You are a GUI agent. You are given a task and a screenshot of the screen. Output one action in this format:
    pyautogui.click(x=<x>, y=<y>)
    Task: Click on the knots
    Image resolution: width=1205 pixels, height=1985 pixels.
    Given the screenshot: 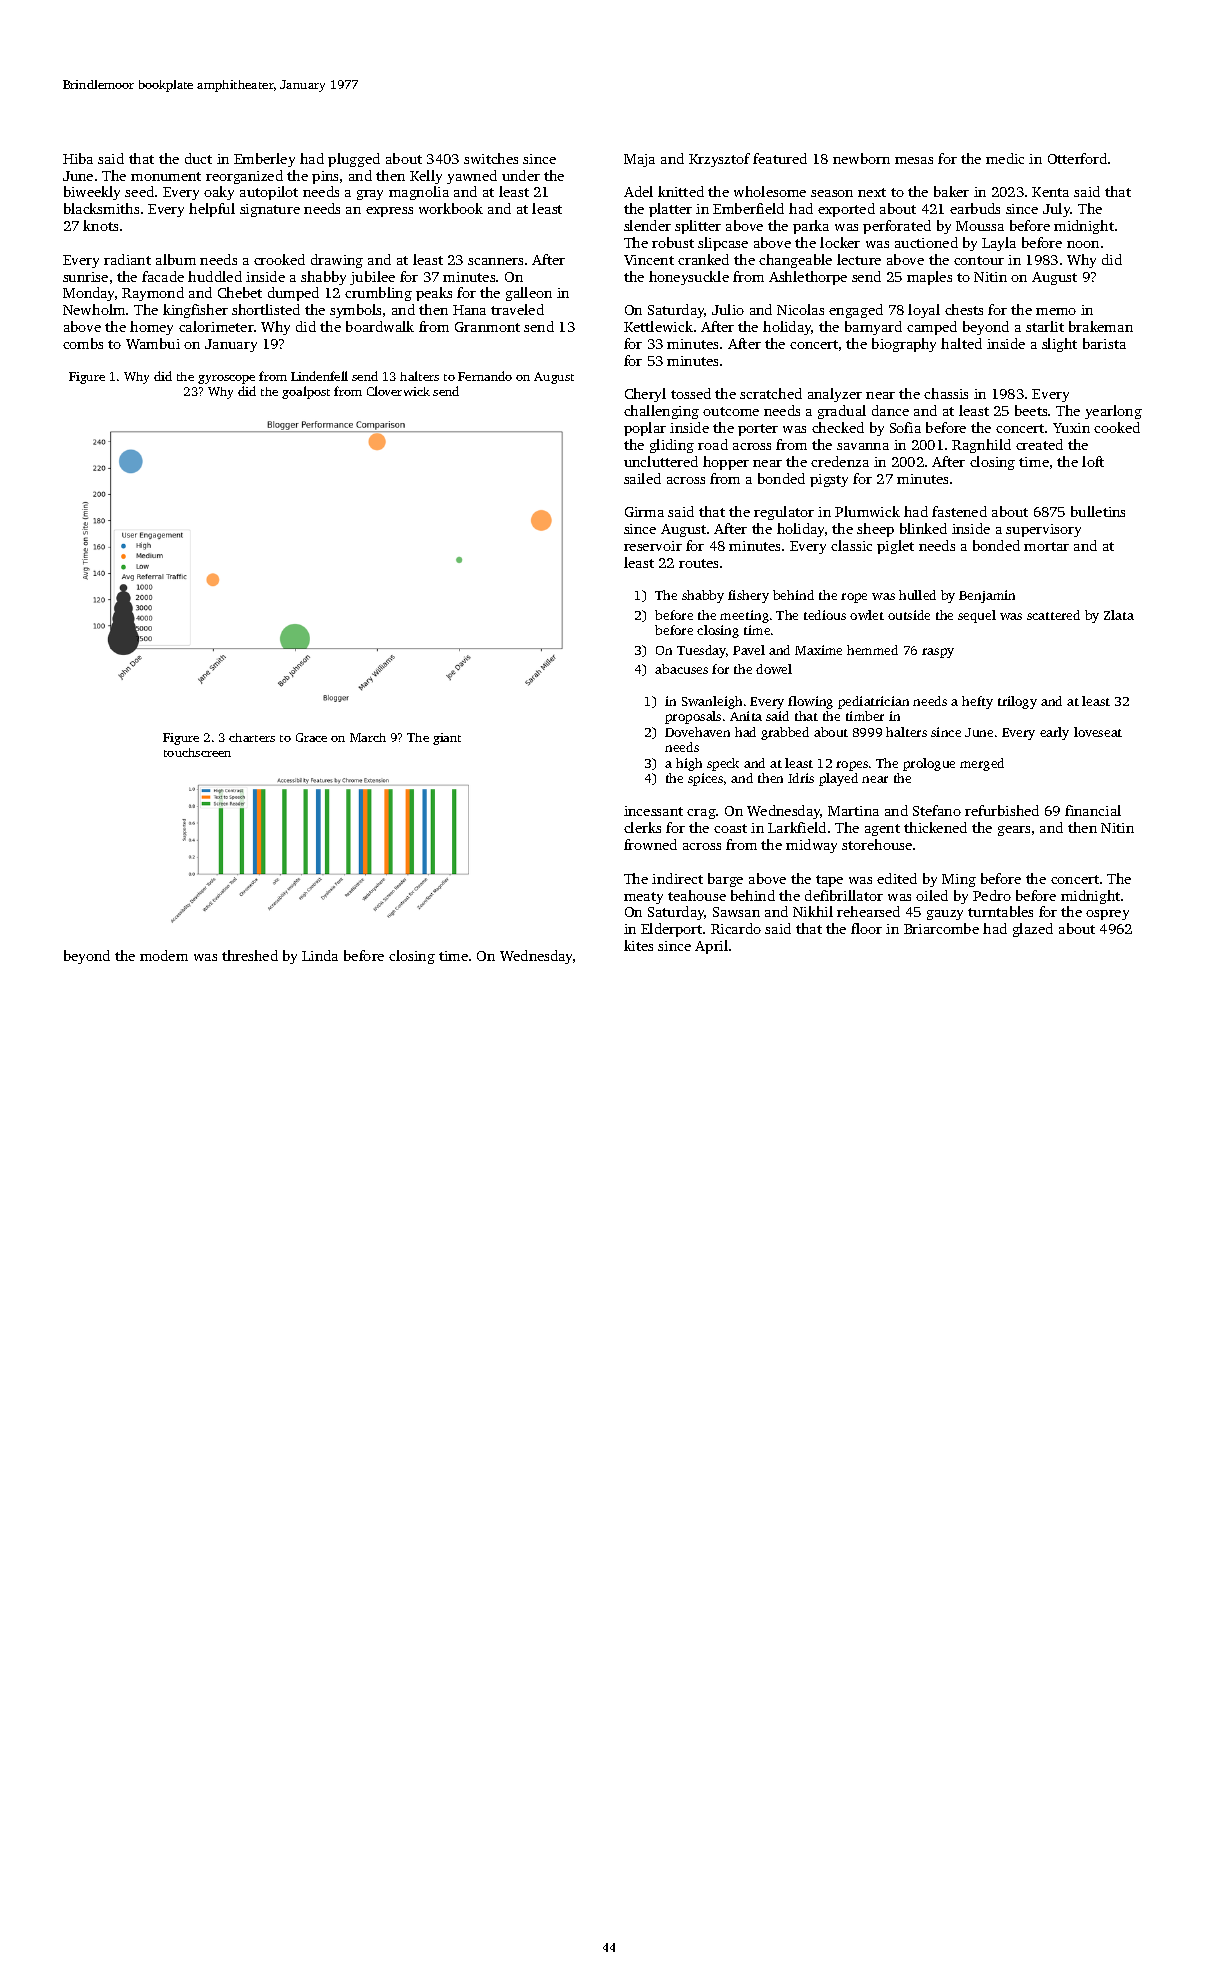 What is the action you would take?
    pyautogui.click(x=100, y=225)
